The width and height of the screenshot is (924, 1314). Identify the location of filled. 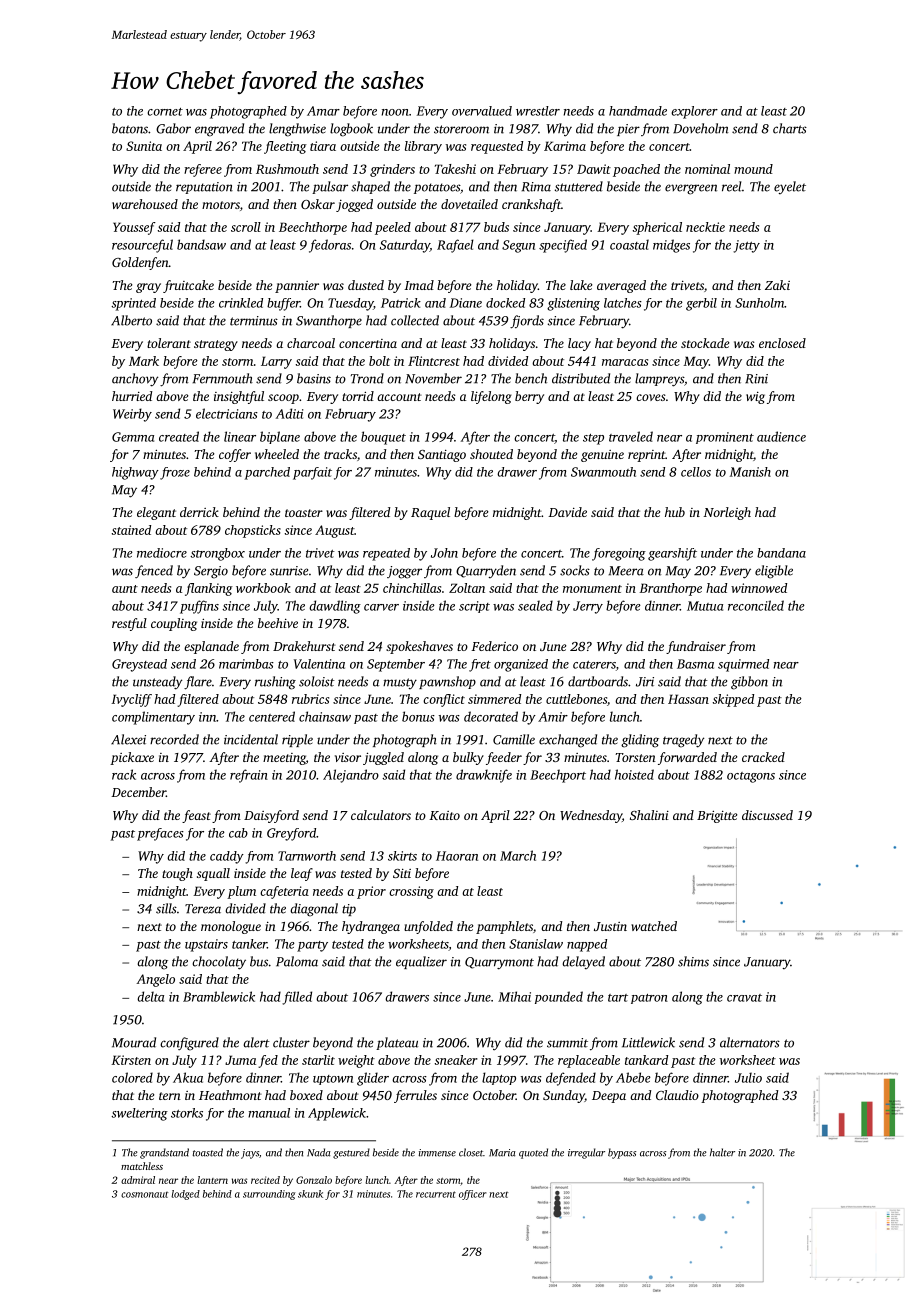
(297, 998).
